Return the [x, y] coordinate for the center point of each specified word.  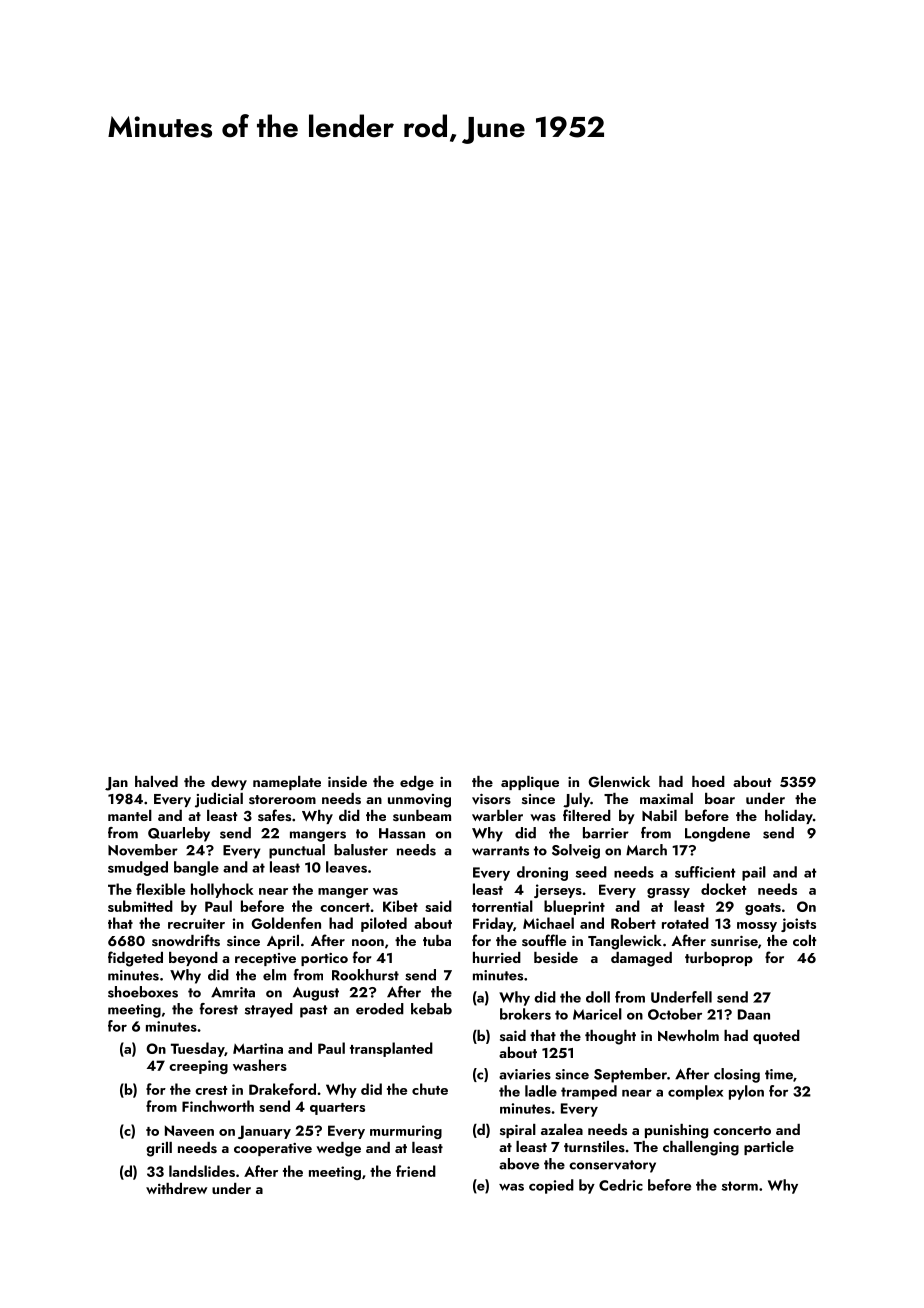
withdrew [176, 1188]
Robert [633, 923]
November [143, 850]
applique [530, 783]
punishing [676, 1131]
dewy [229, 783]
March [646, 850]
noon [368, 942]
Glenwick [619, 782]
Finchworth [218, 1106]
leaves [346, 867]
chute [430, 1089]
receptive [265, 959]
